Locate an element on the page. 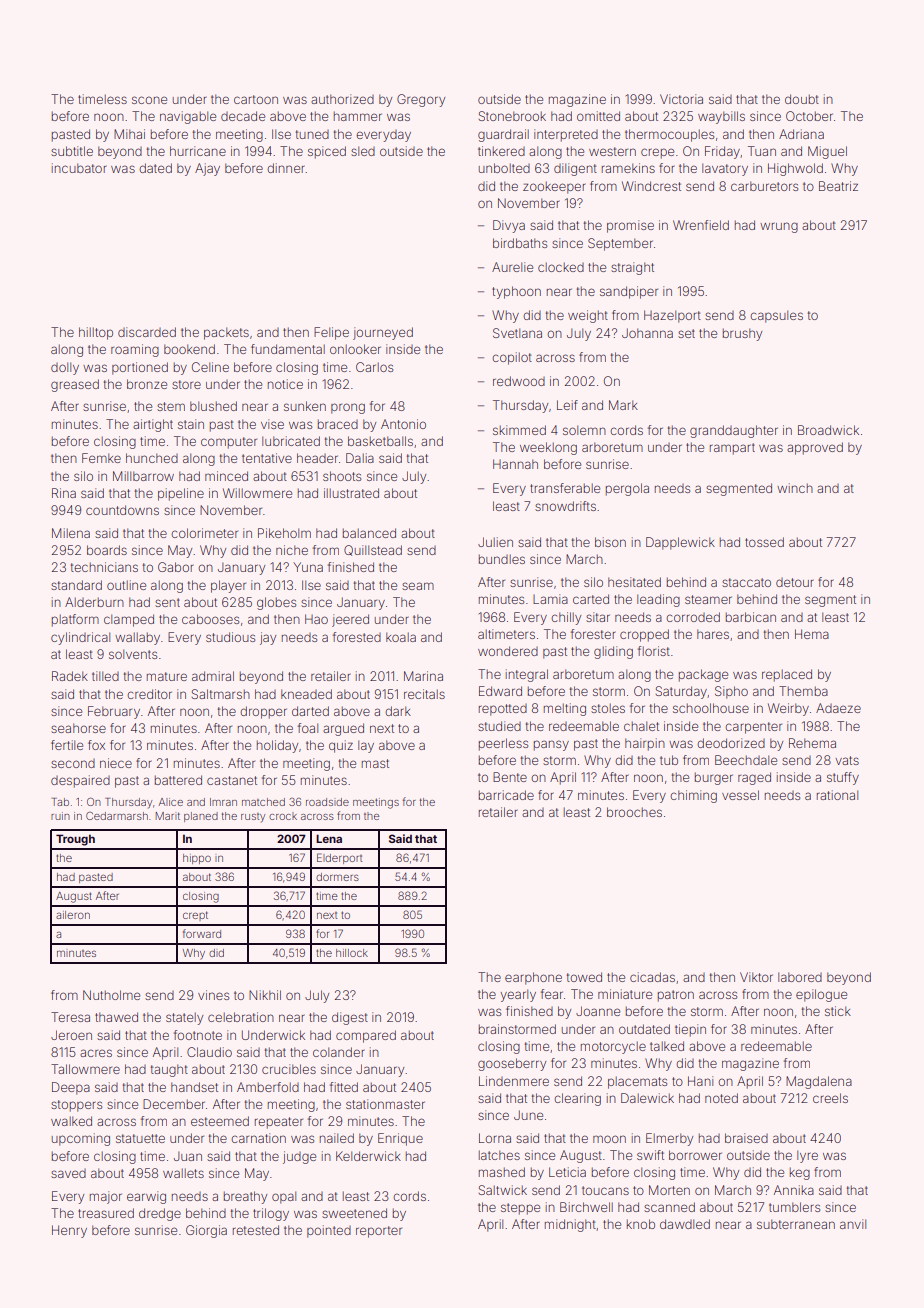  subtitle is located at coordinates (72, 151).
